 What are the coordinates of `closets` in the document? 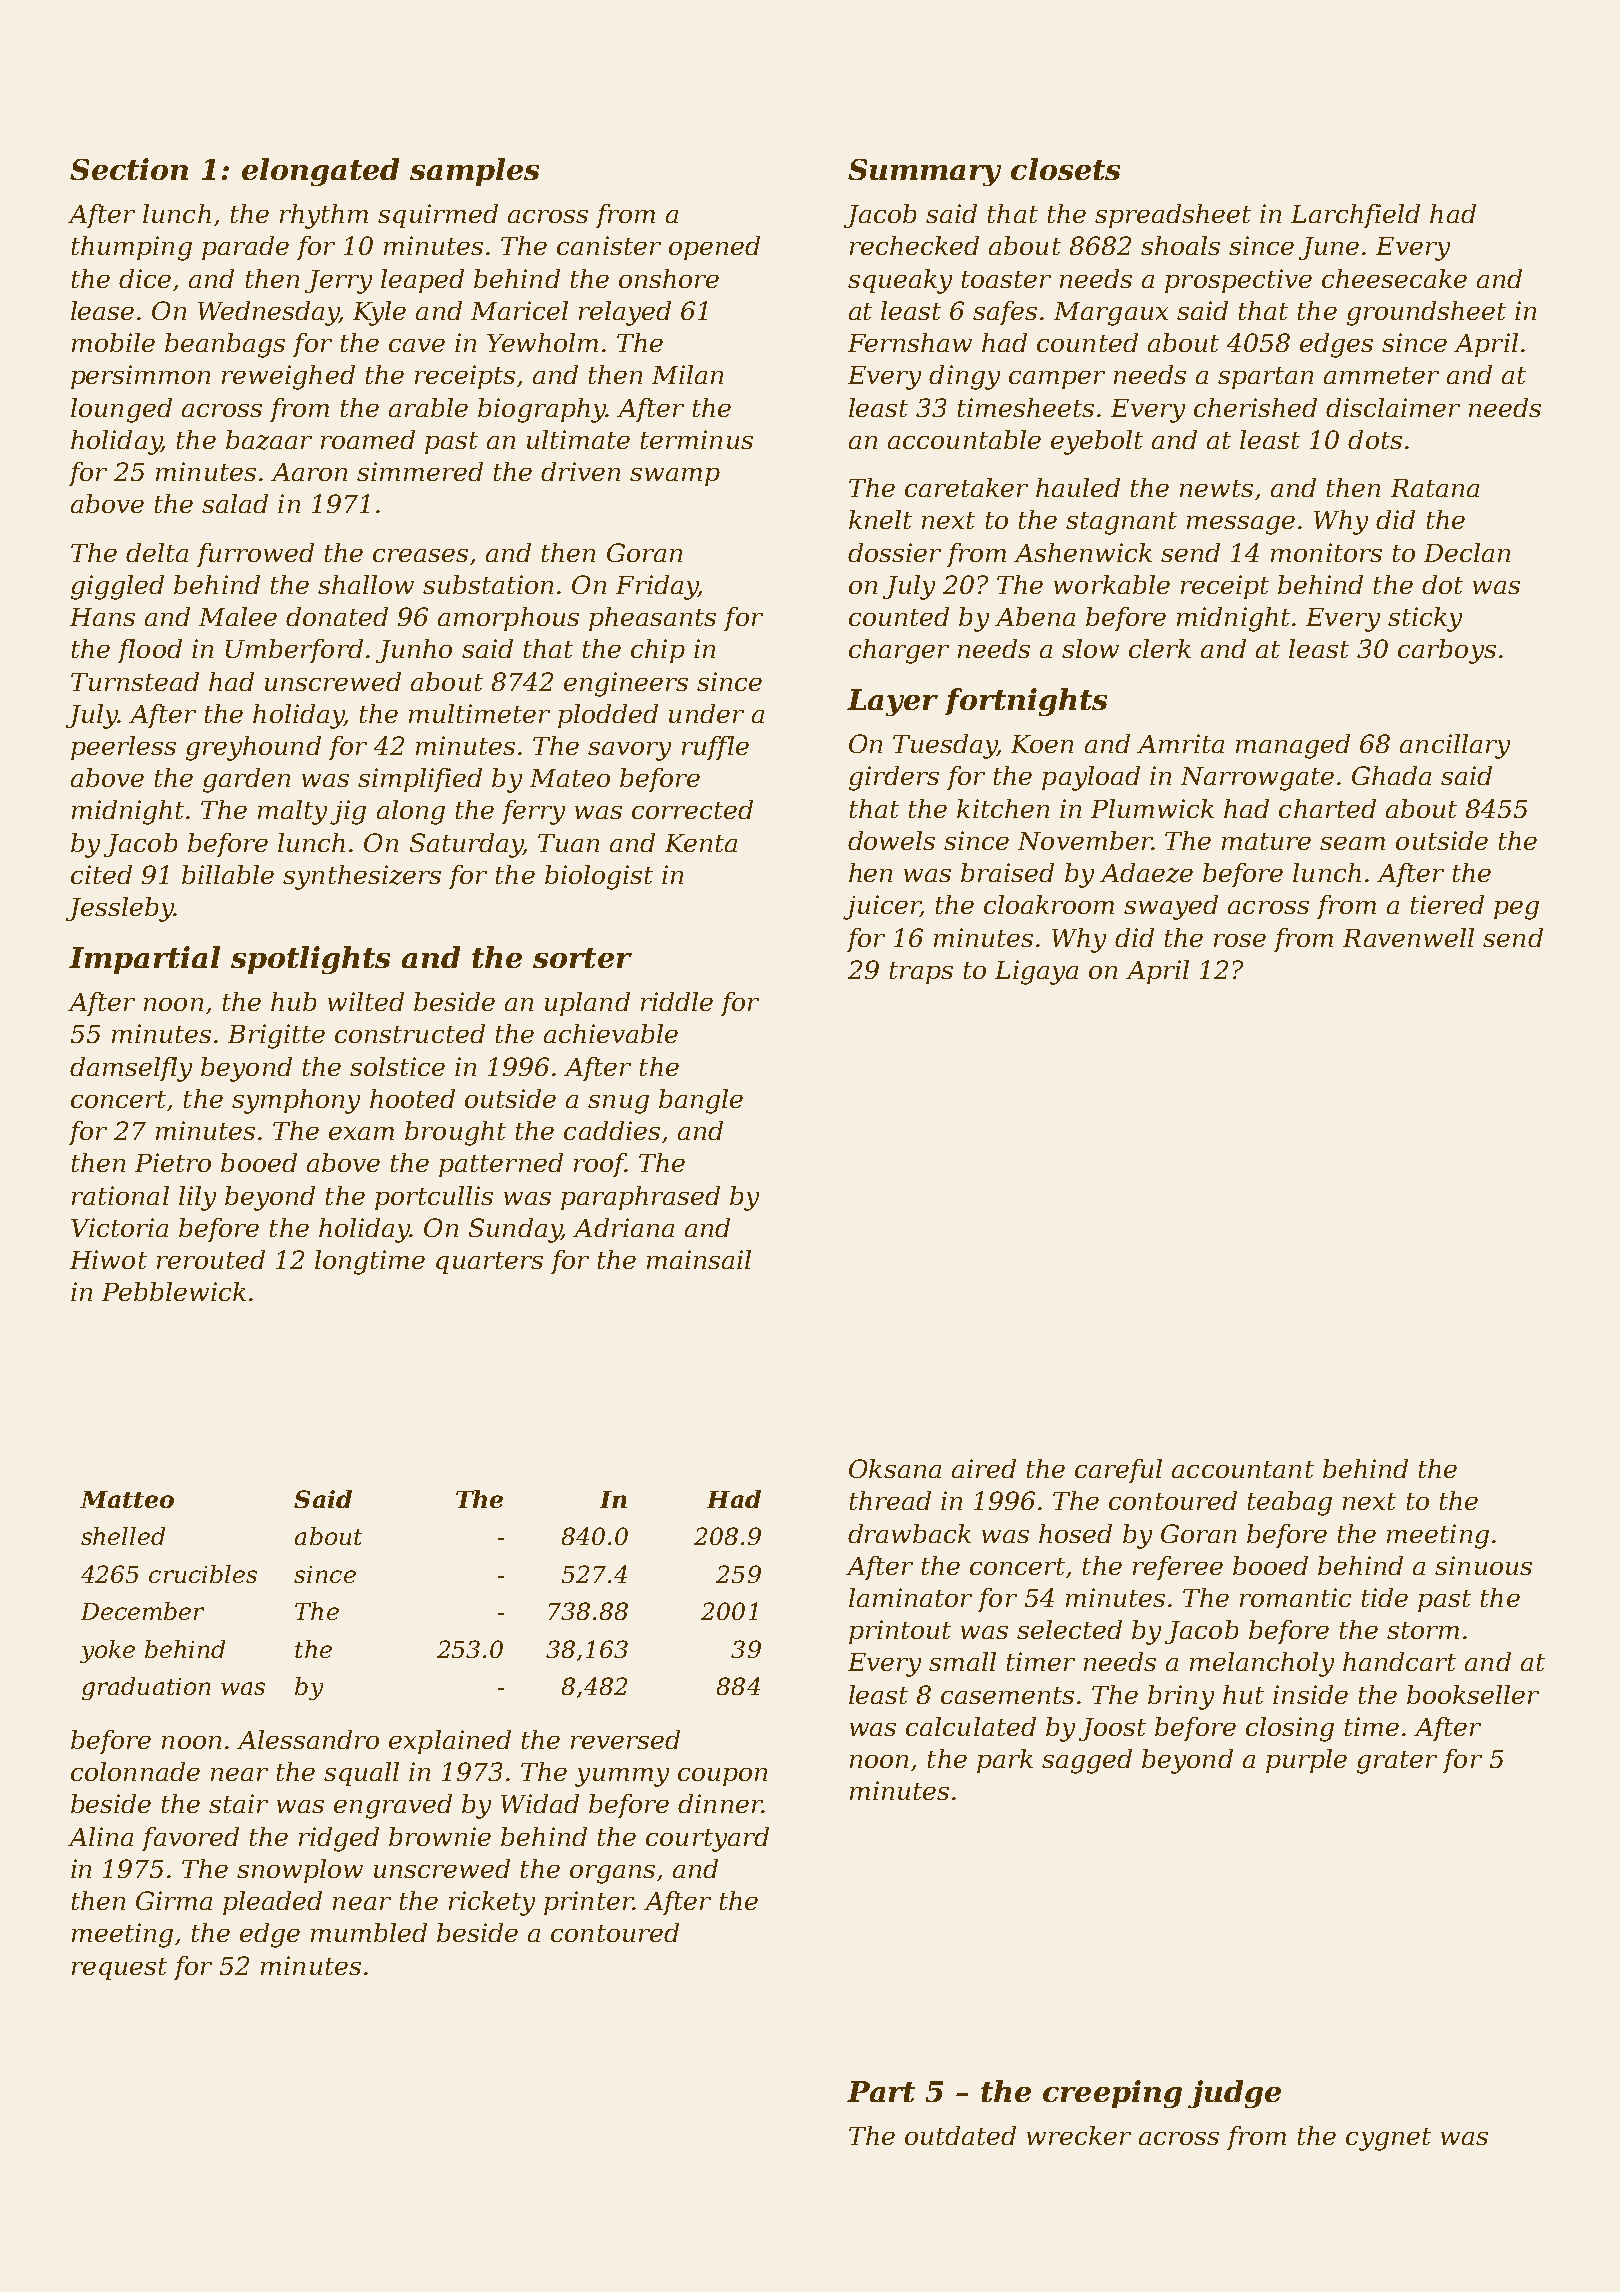 It's located at (1065, 169).
